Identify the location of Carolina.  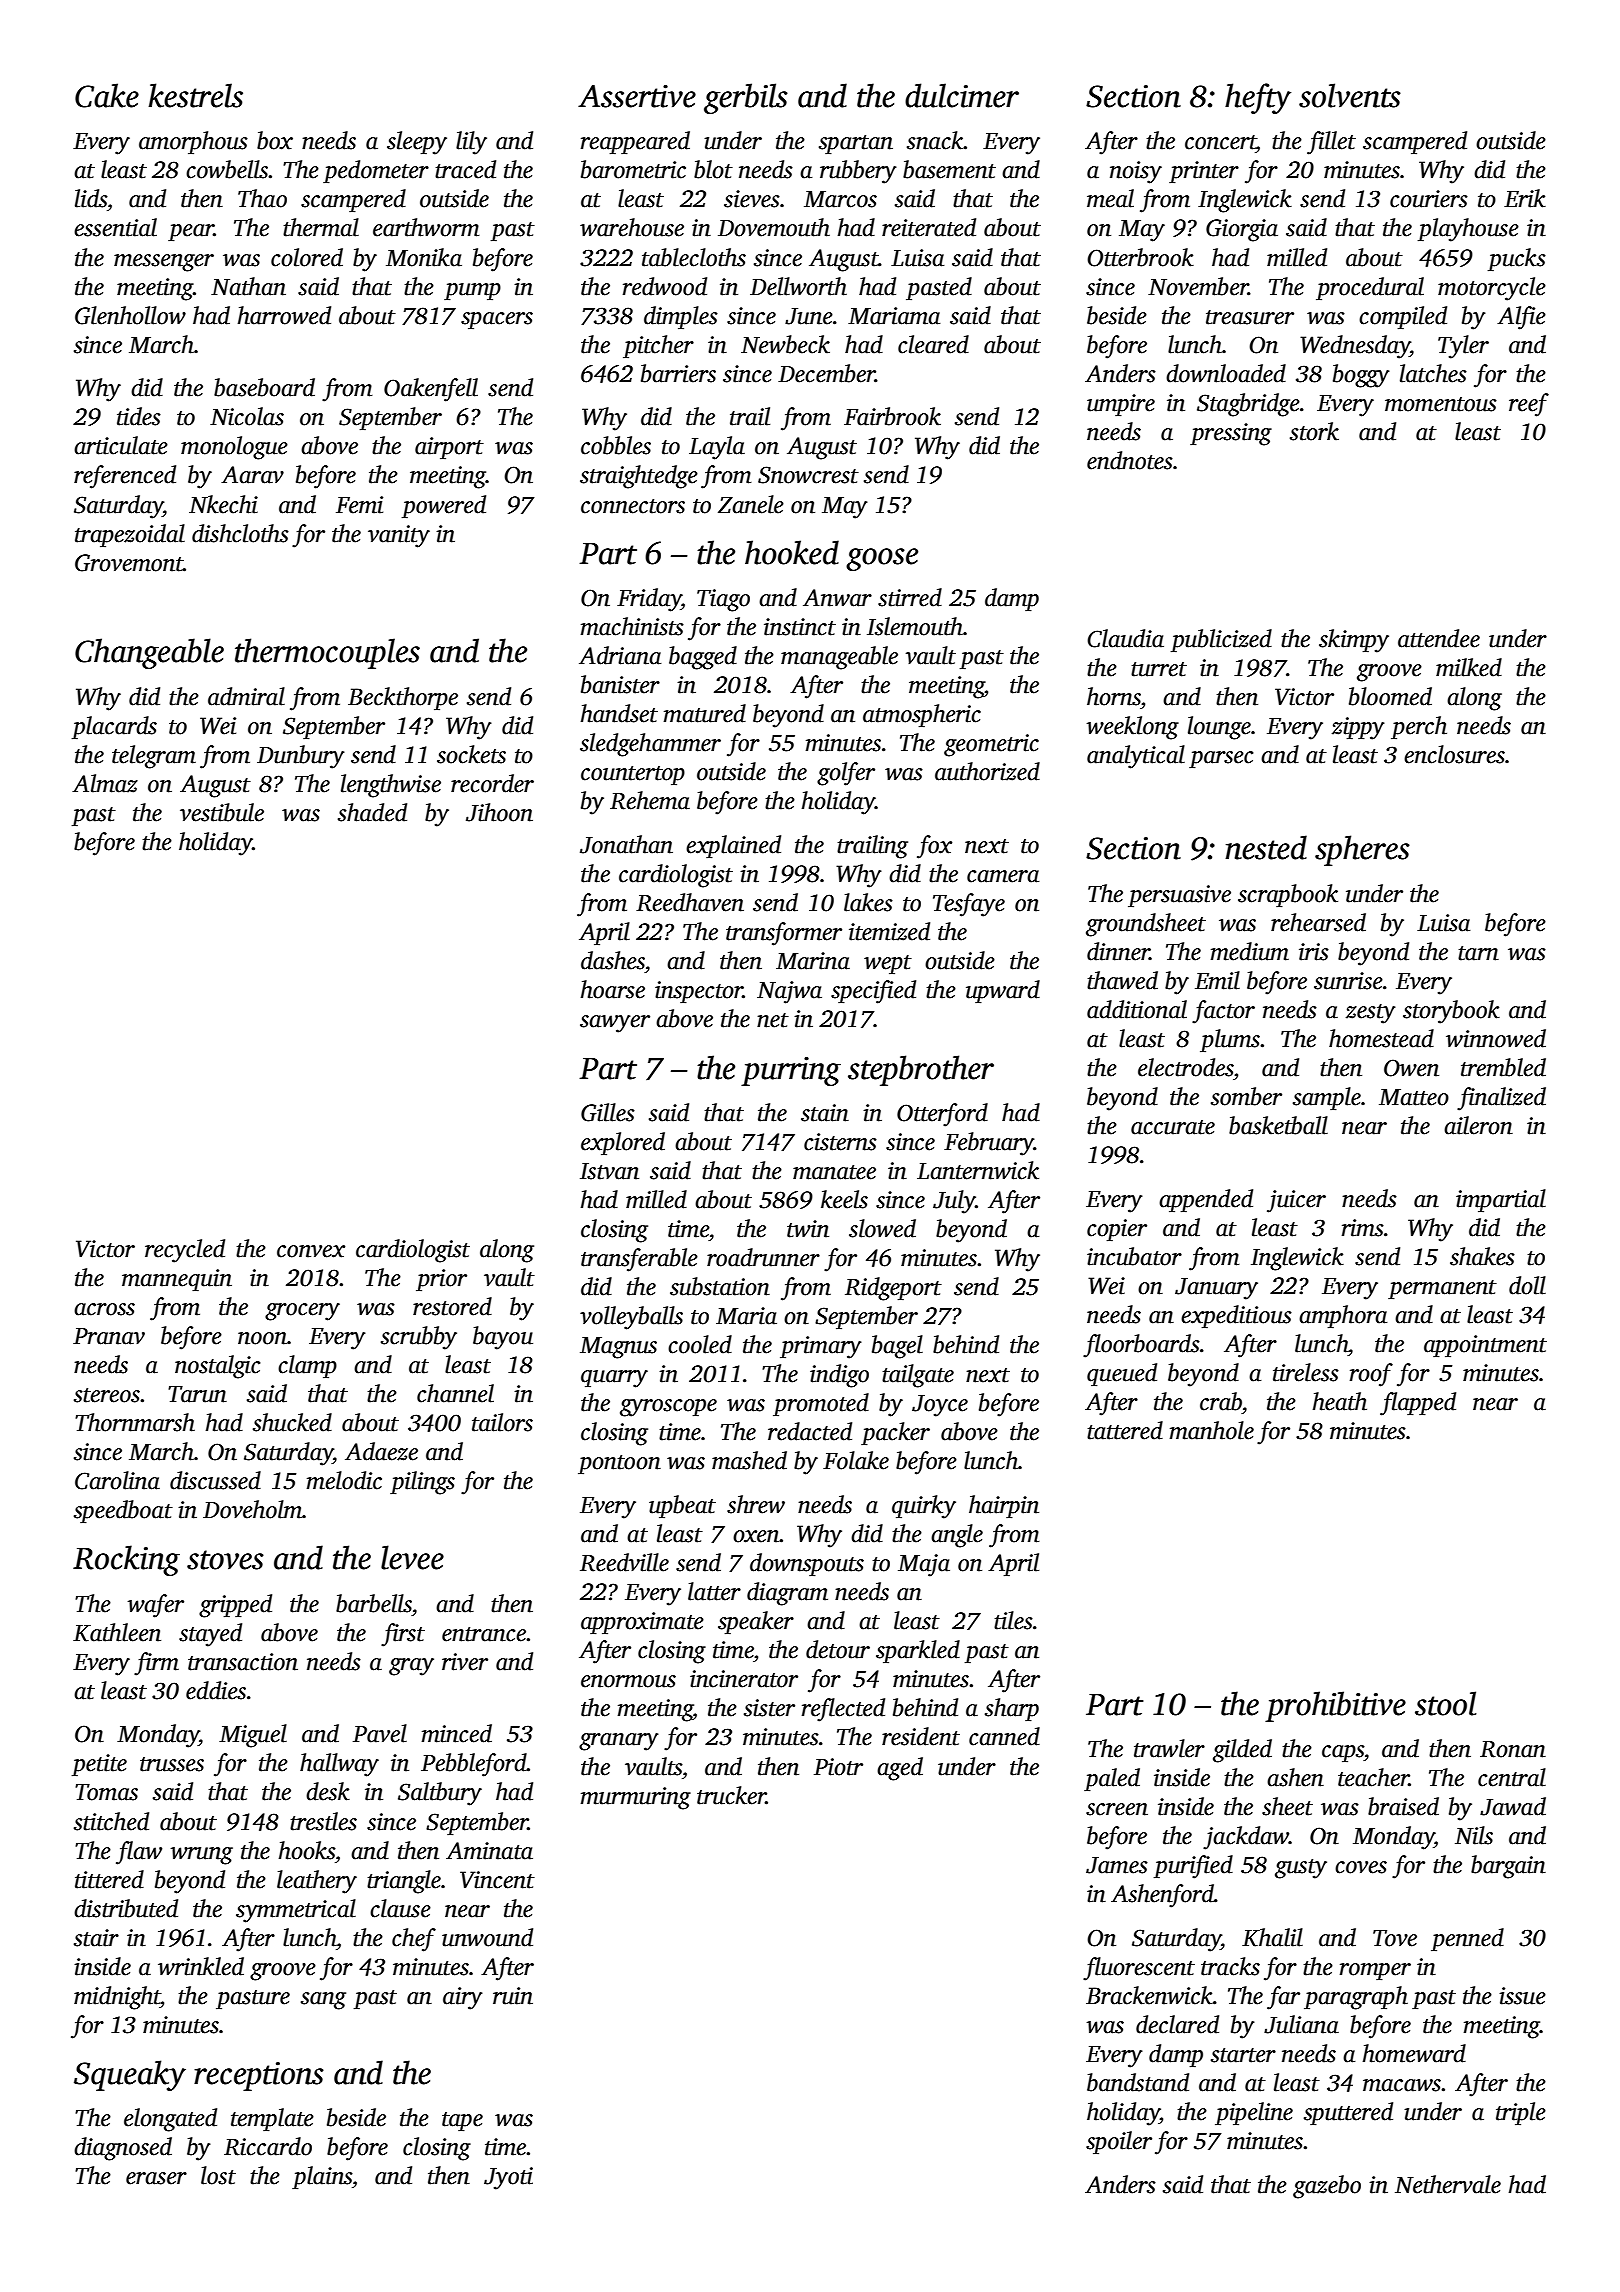
(117, 1480).
